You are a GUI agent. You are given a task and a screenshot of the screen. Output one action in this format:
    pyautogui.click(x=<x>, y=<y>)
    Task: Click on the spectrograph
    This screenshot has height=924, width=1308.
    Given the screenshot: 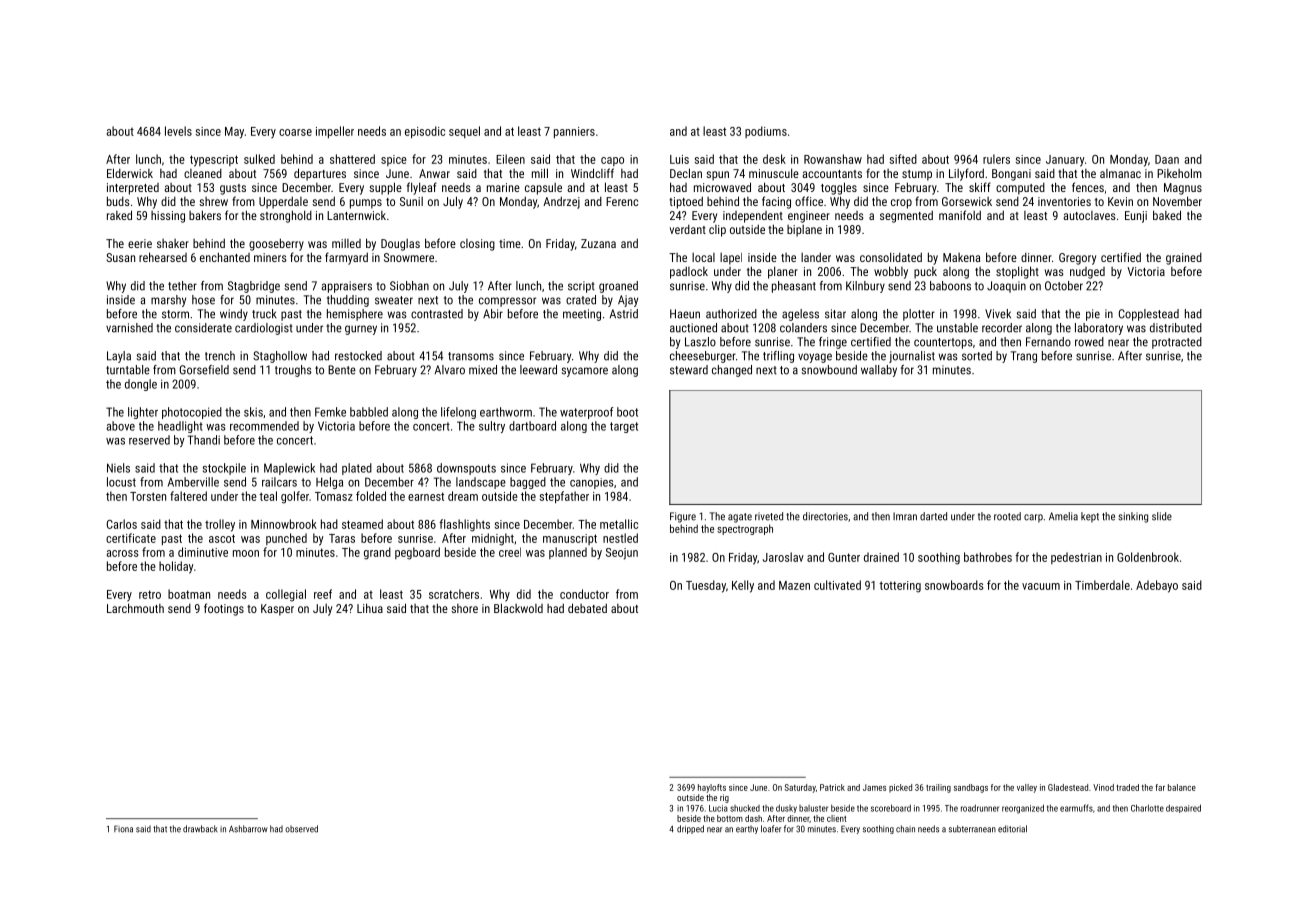 What is the action you would take?
    pyautogui.click(x=745, y=529)
